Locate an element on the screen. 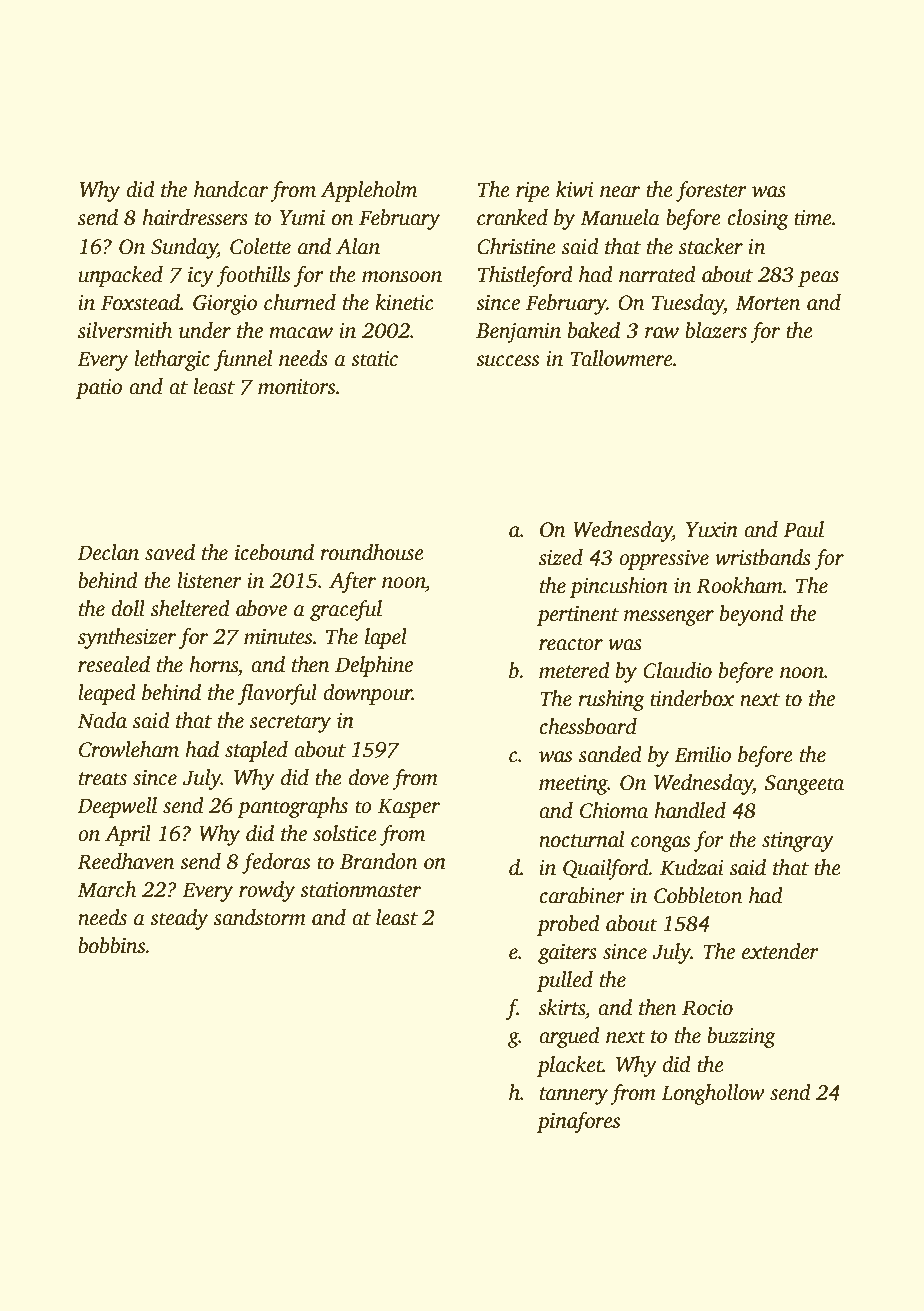 This screenshot has width=924, height=1311. Kasper is located at coordinates (409, 808).
